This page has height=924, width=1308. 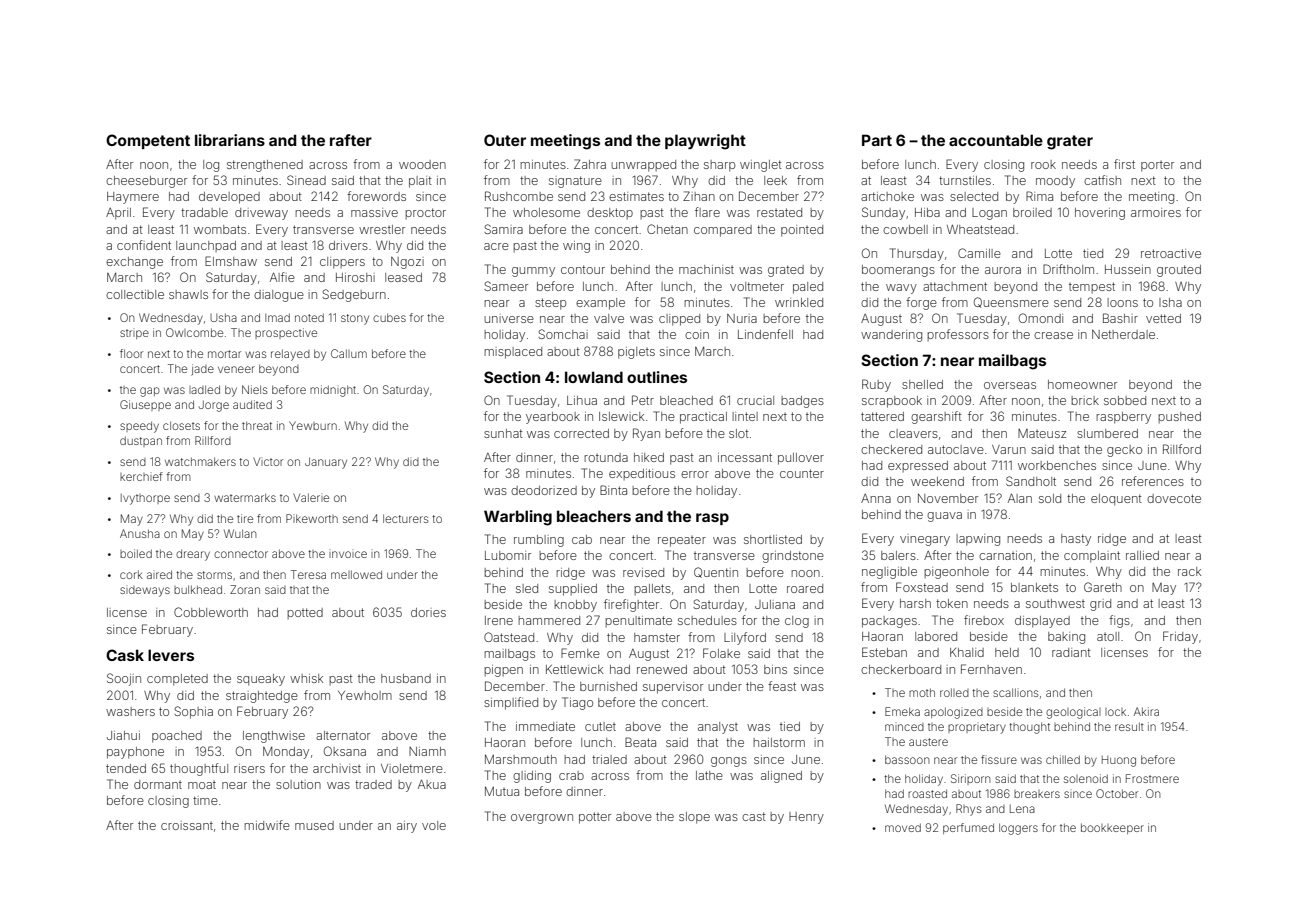 I want to click on Thursday, so click(x=917, y=254).
